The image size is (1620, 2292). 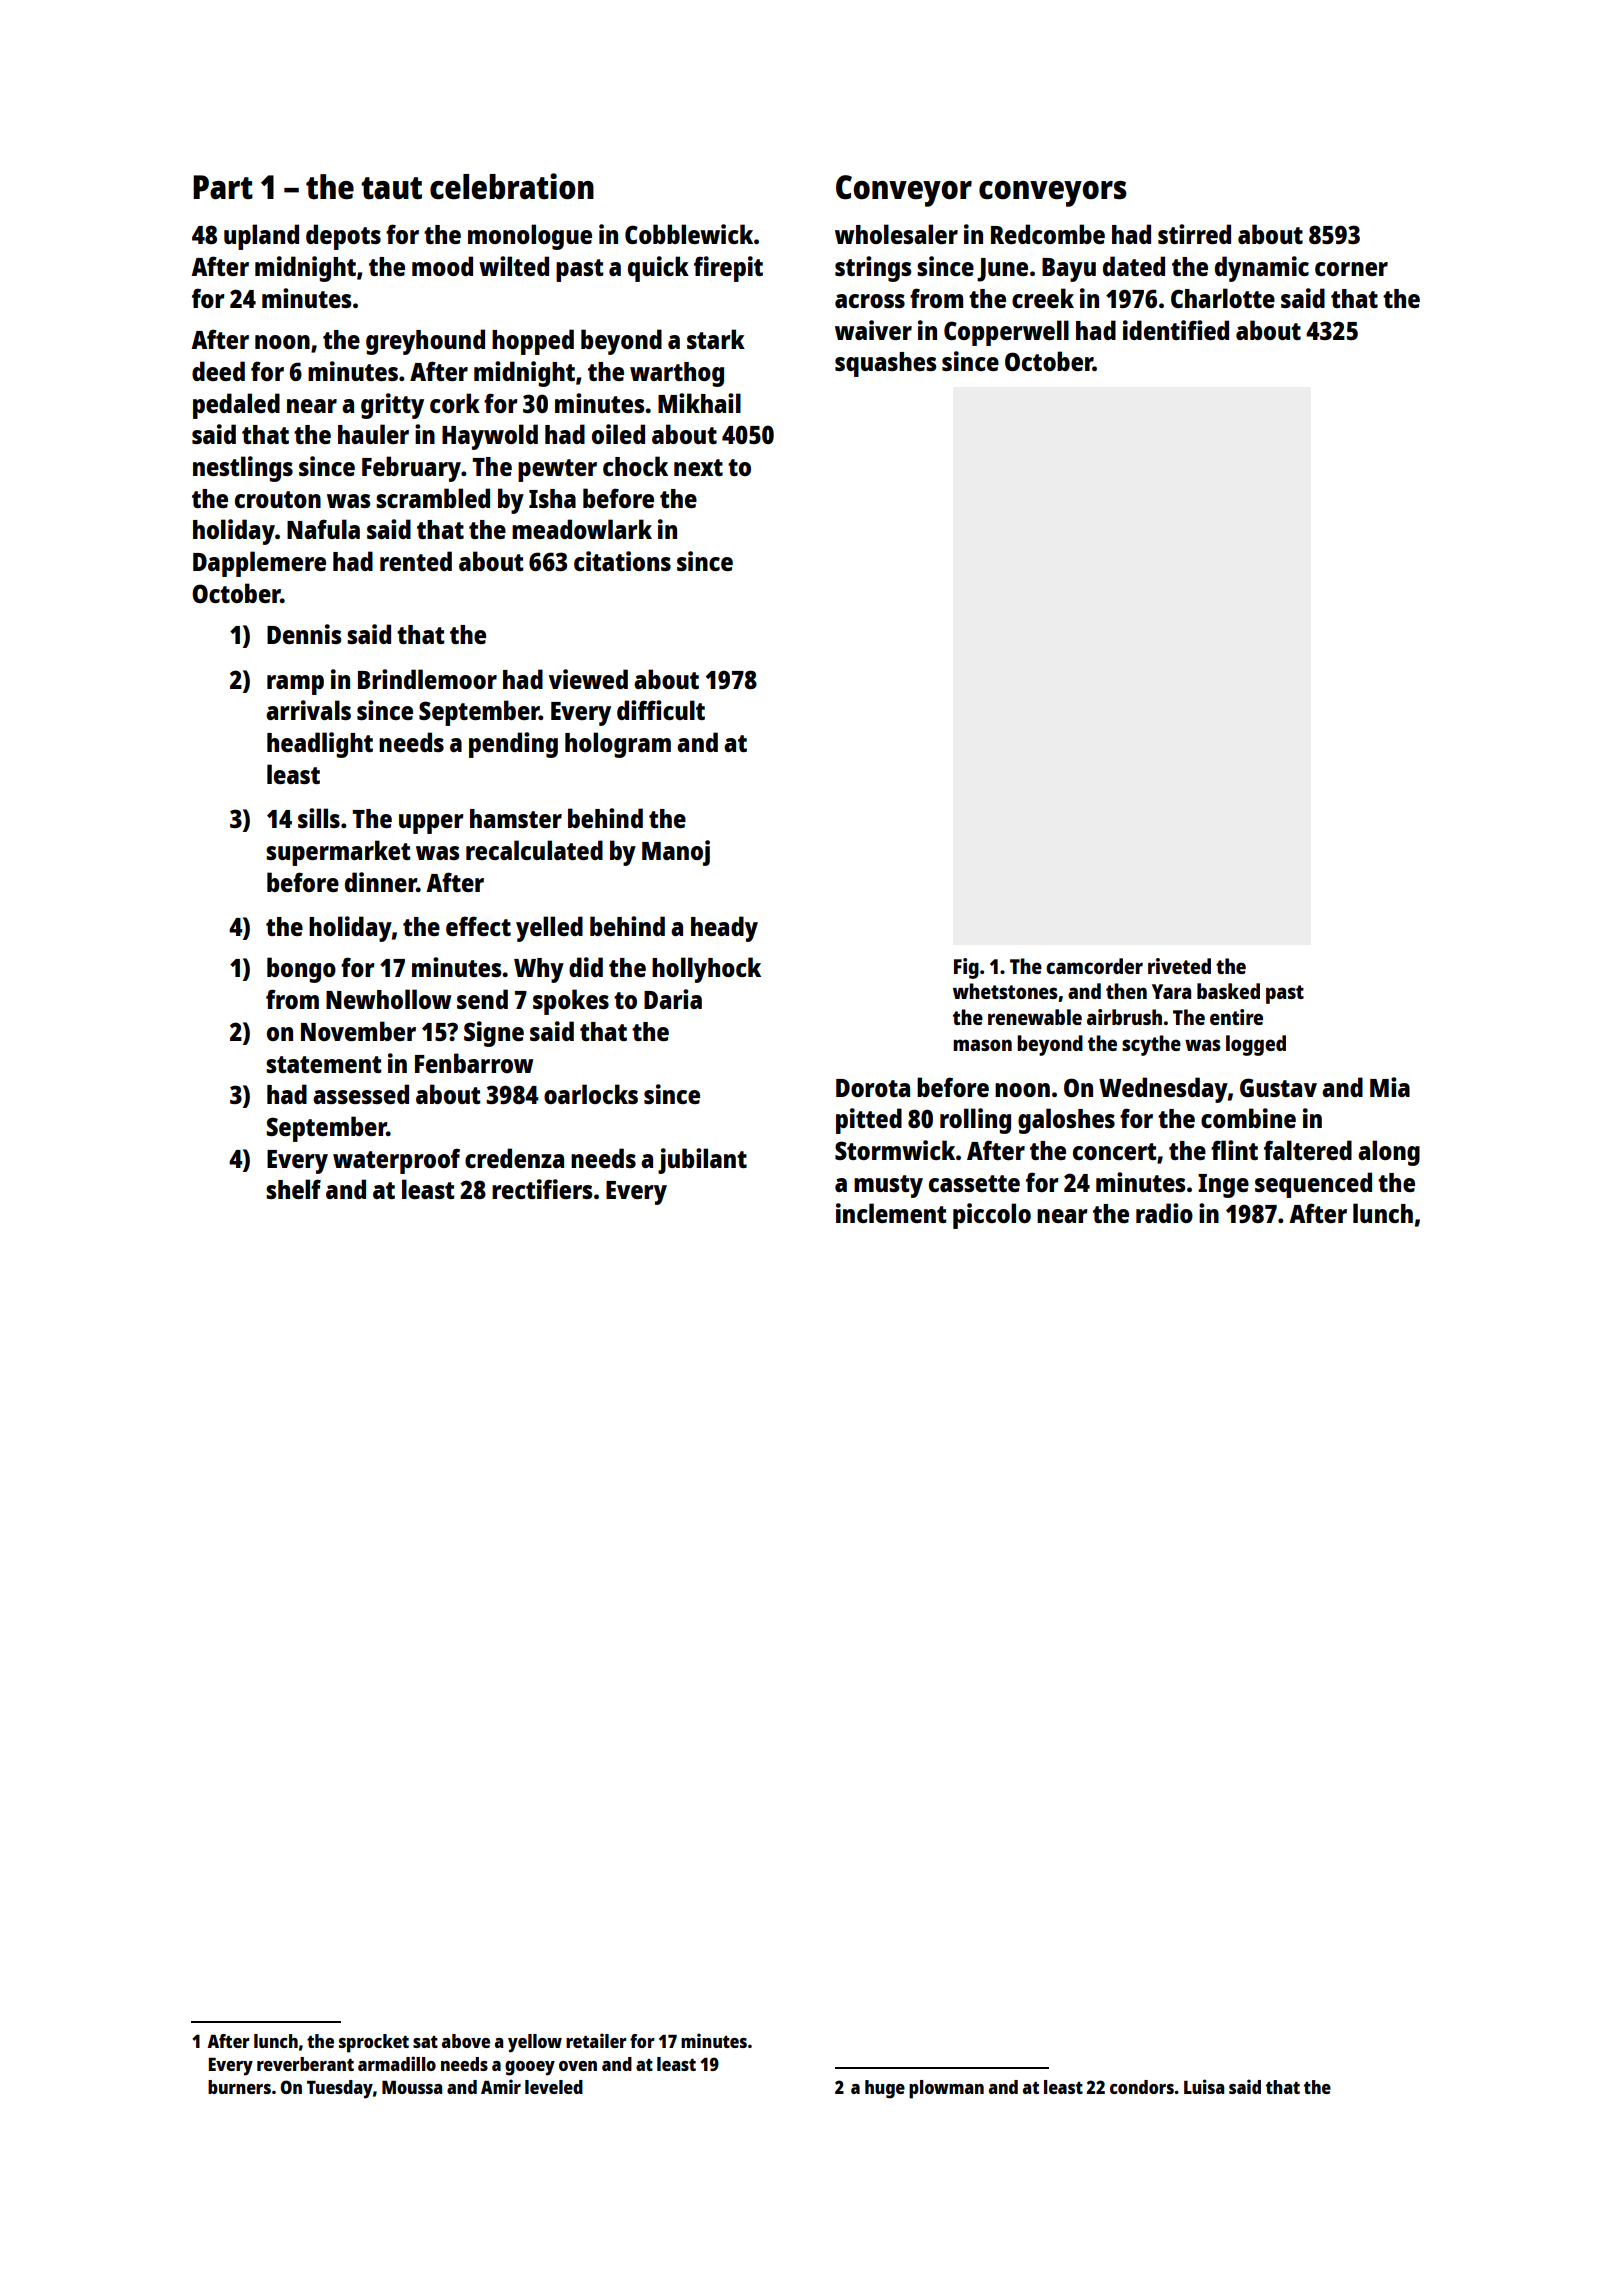 What do you see at coordinates (293, 1189) in the screenshot?
I see `shelf` at bounding box center [293, 1189].
